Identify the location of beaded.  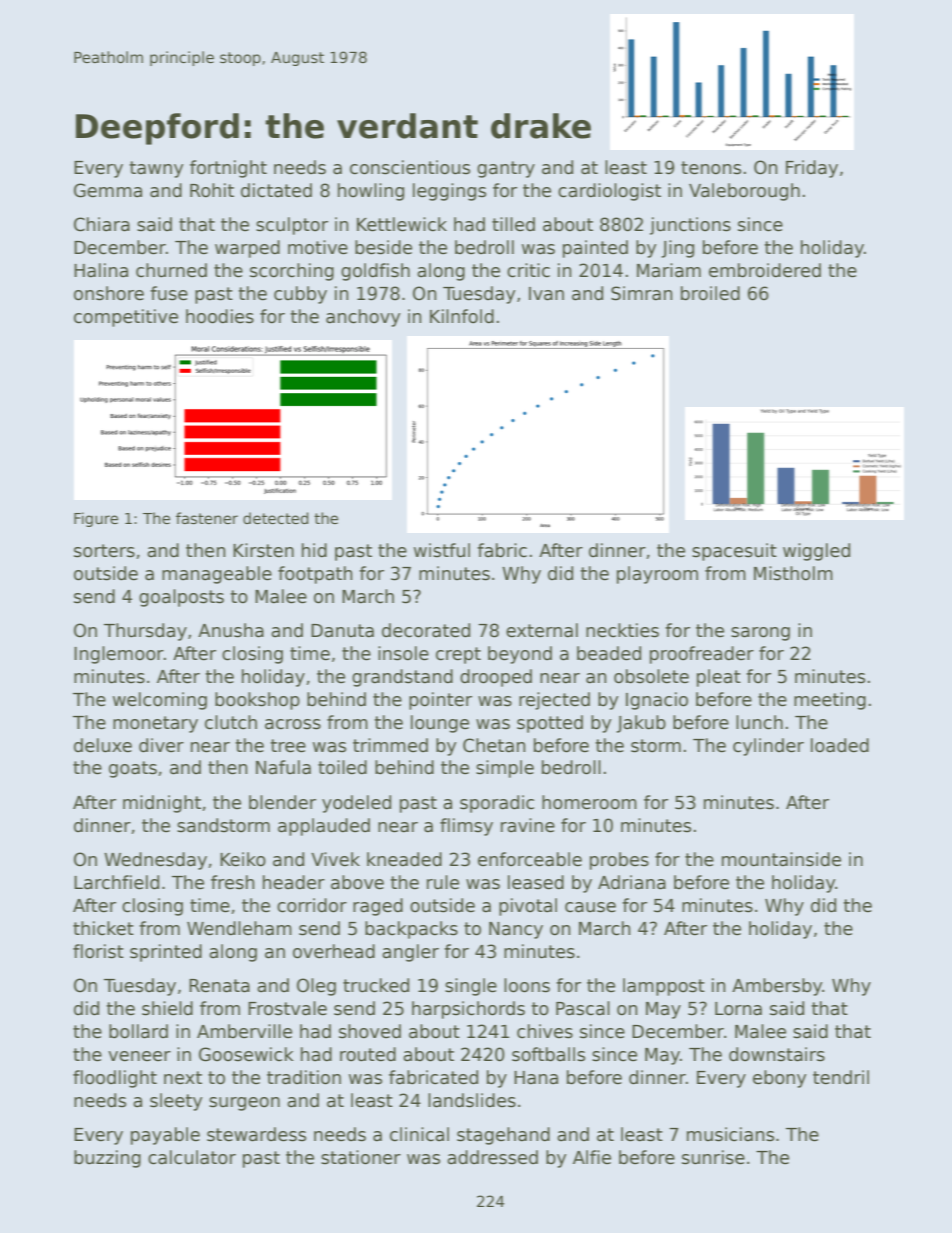
(609, 653).
